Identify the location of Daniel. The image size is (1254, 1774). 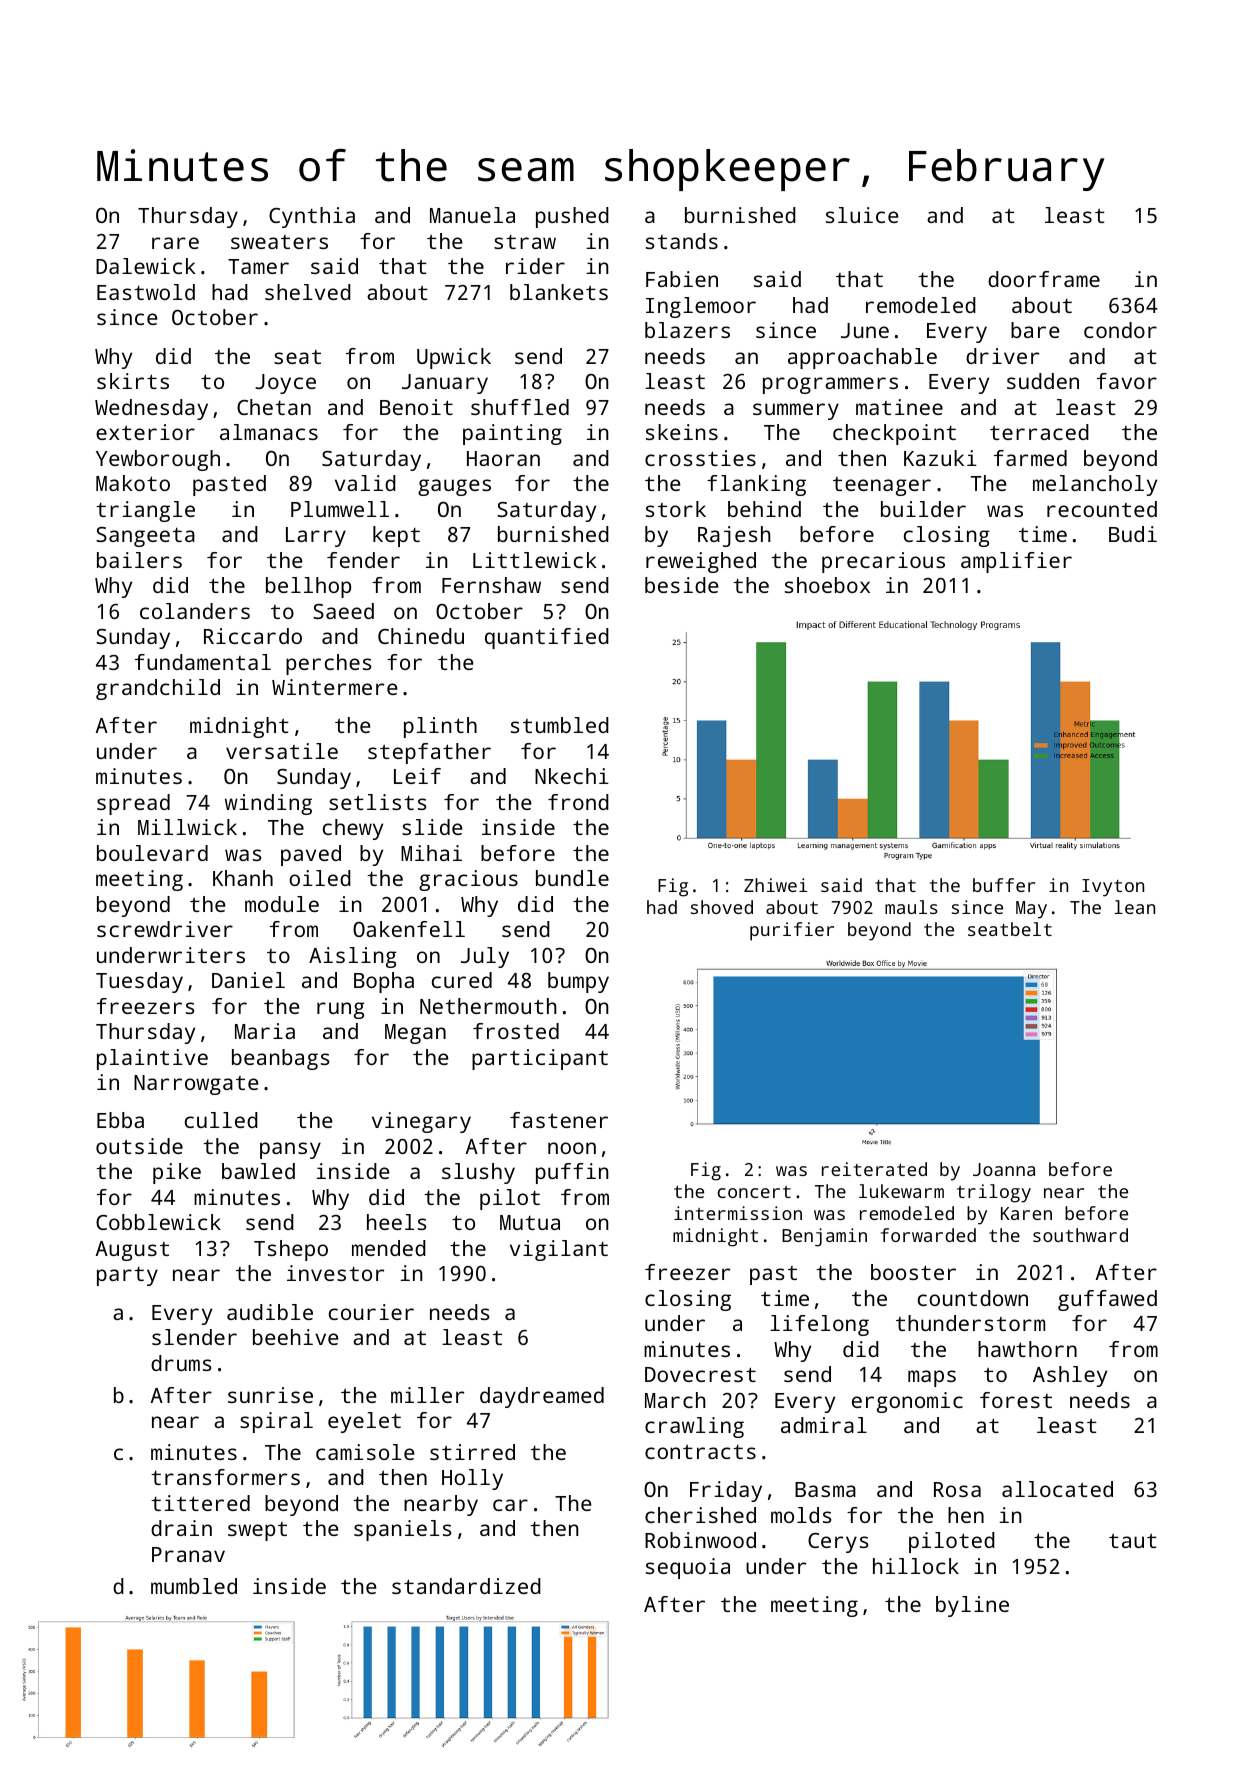
(248, 980).
